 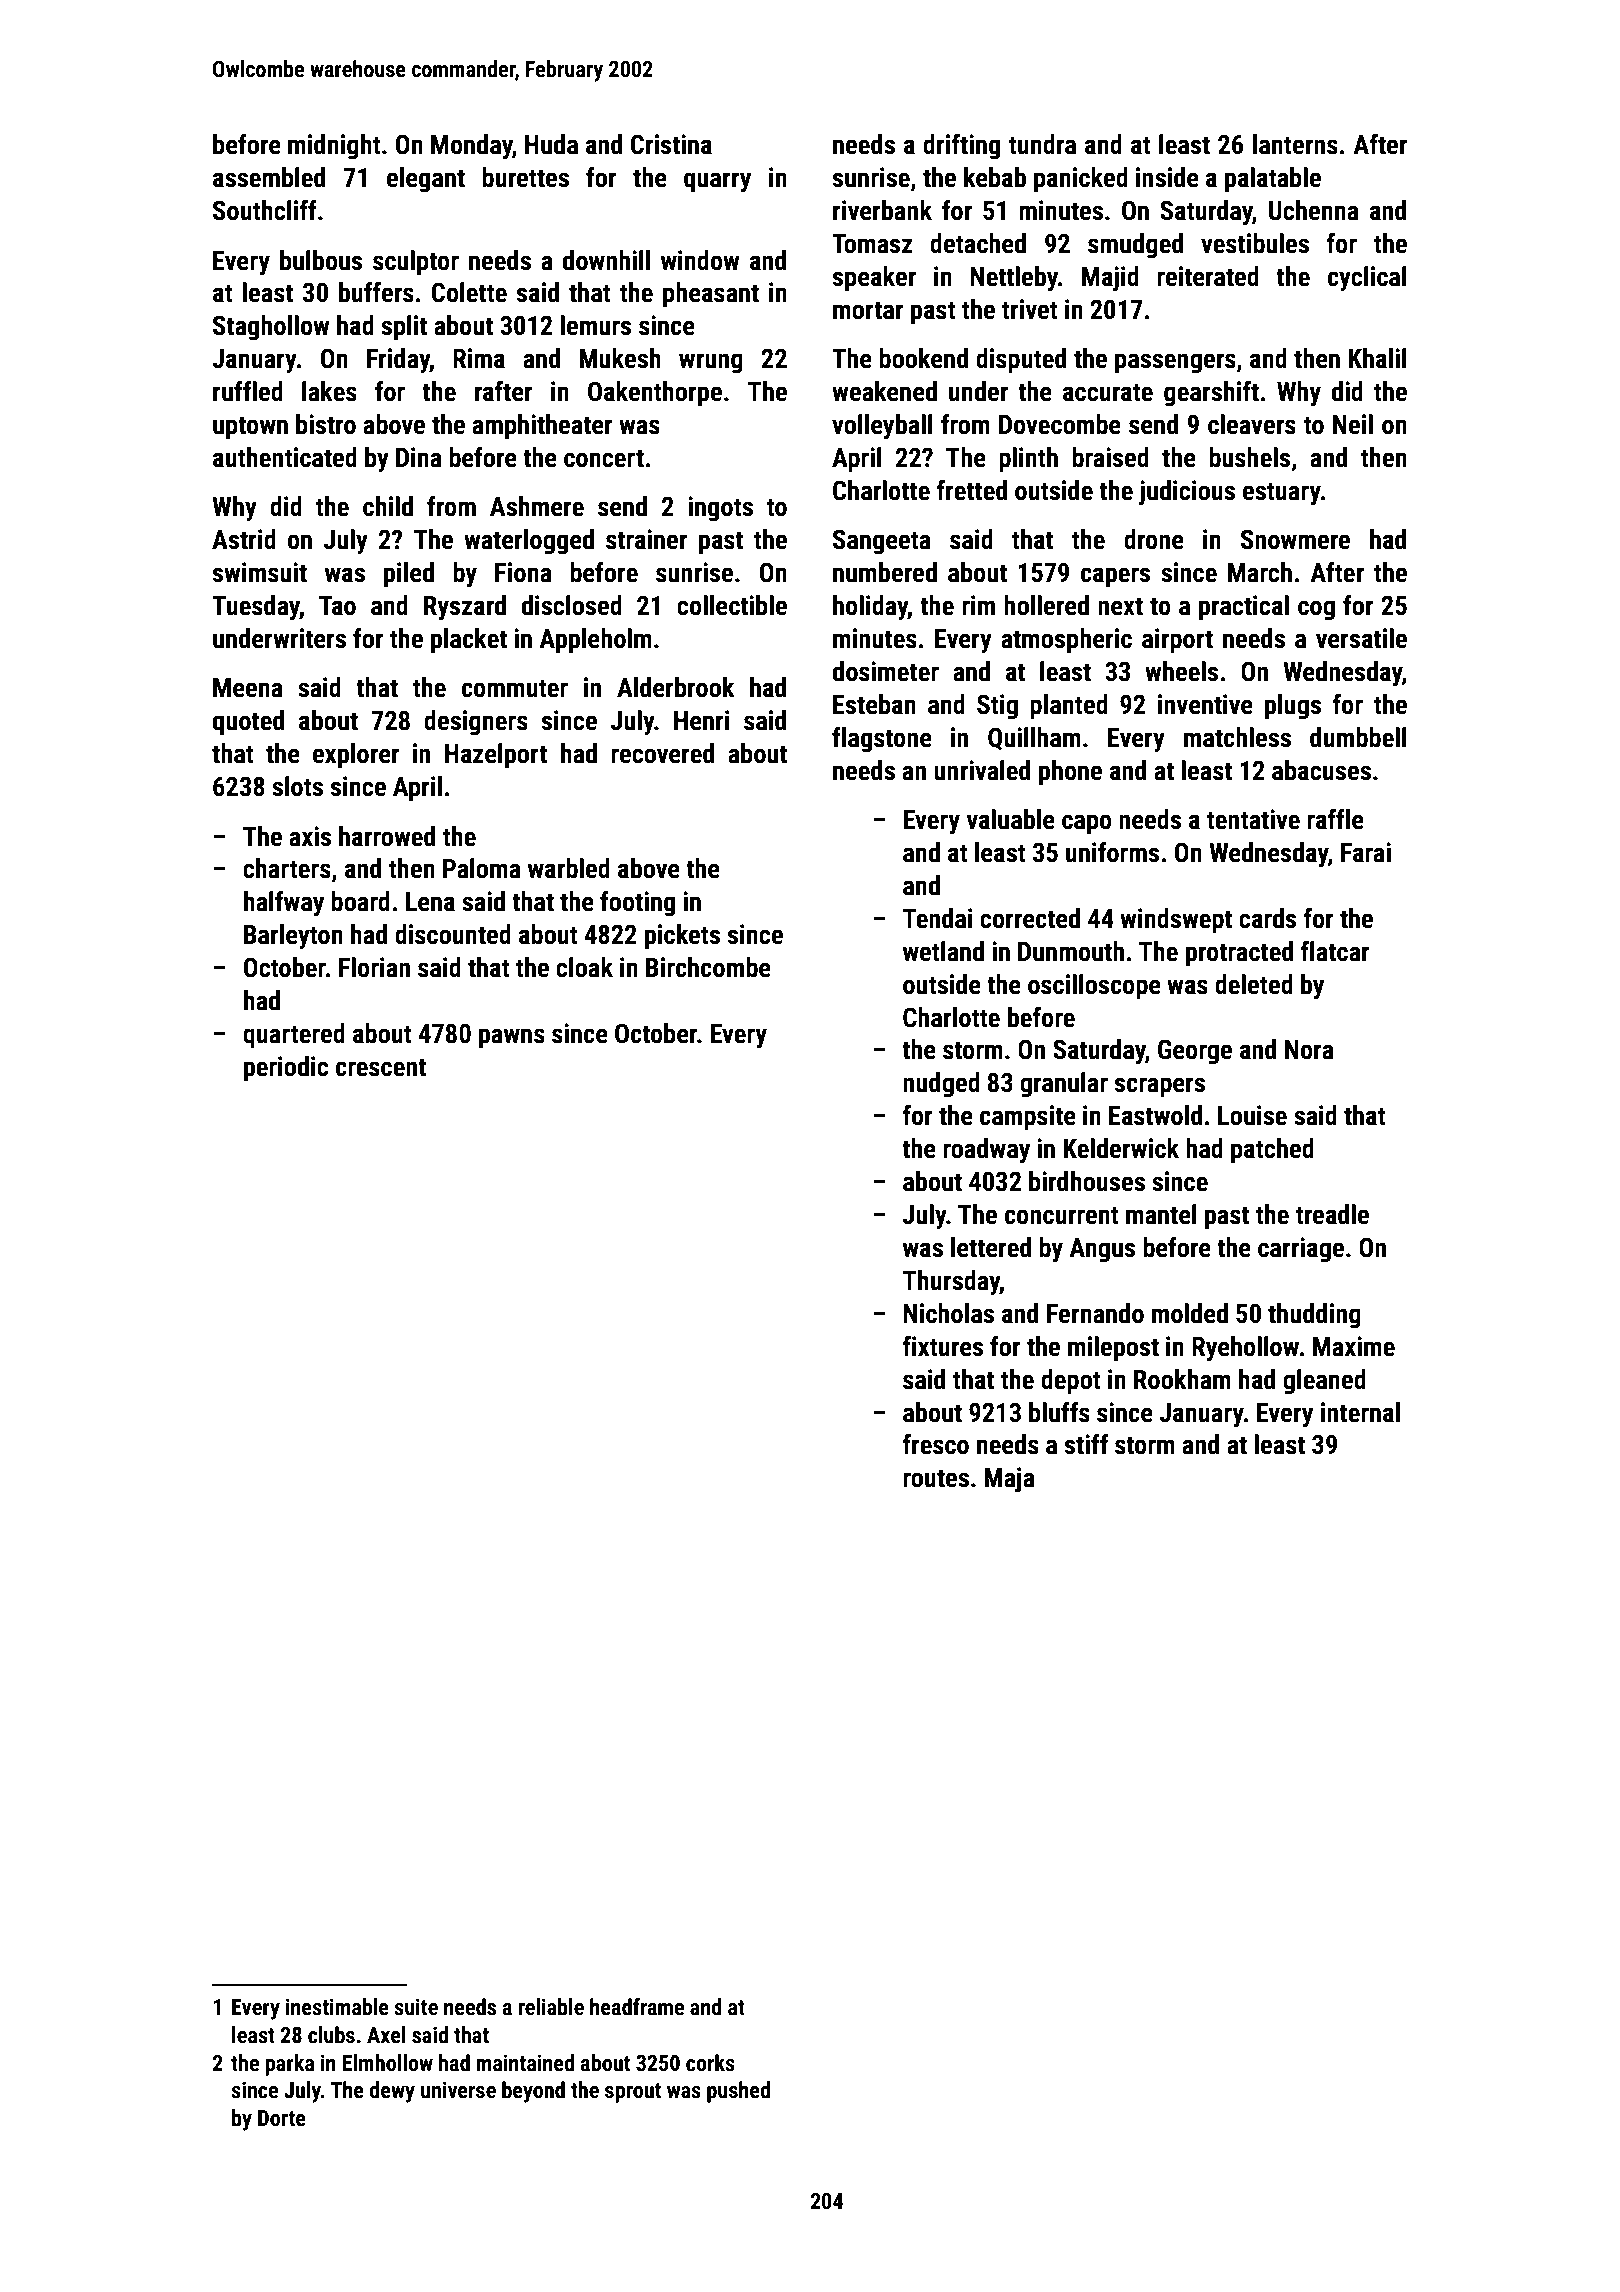 What do you see at coordinates (874, 704) in the image?
I see `Esteban` at bounding box center [874, 704].
